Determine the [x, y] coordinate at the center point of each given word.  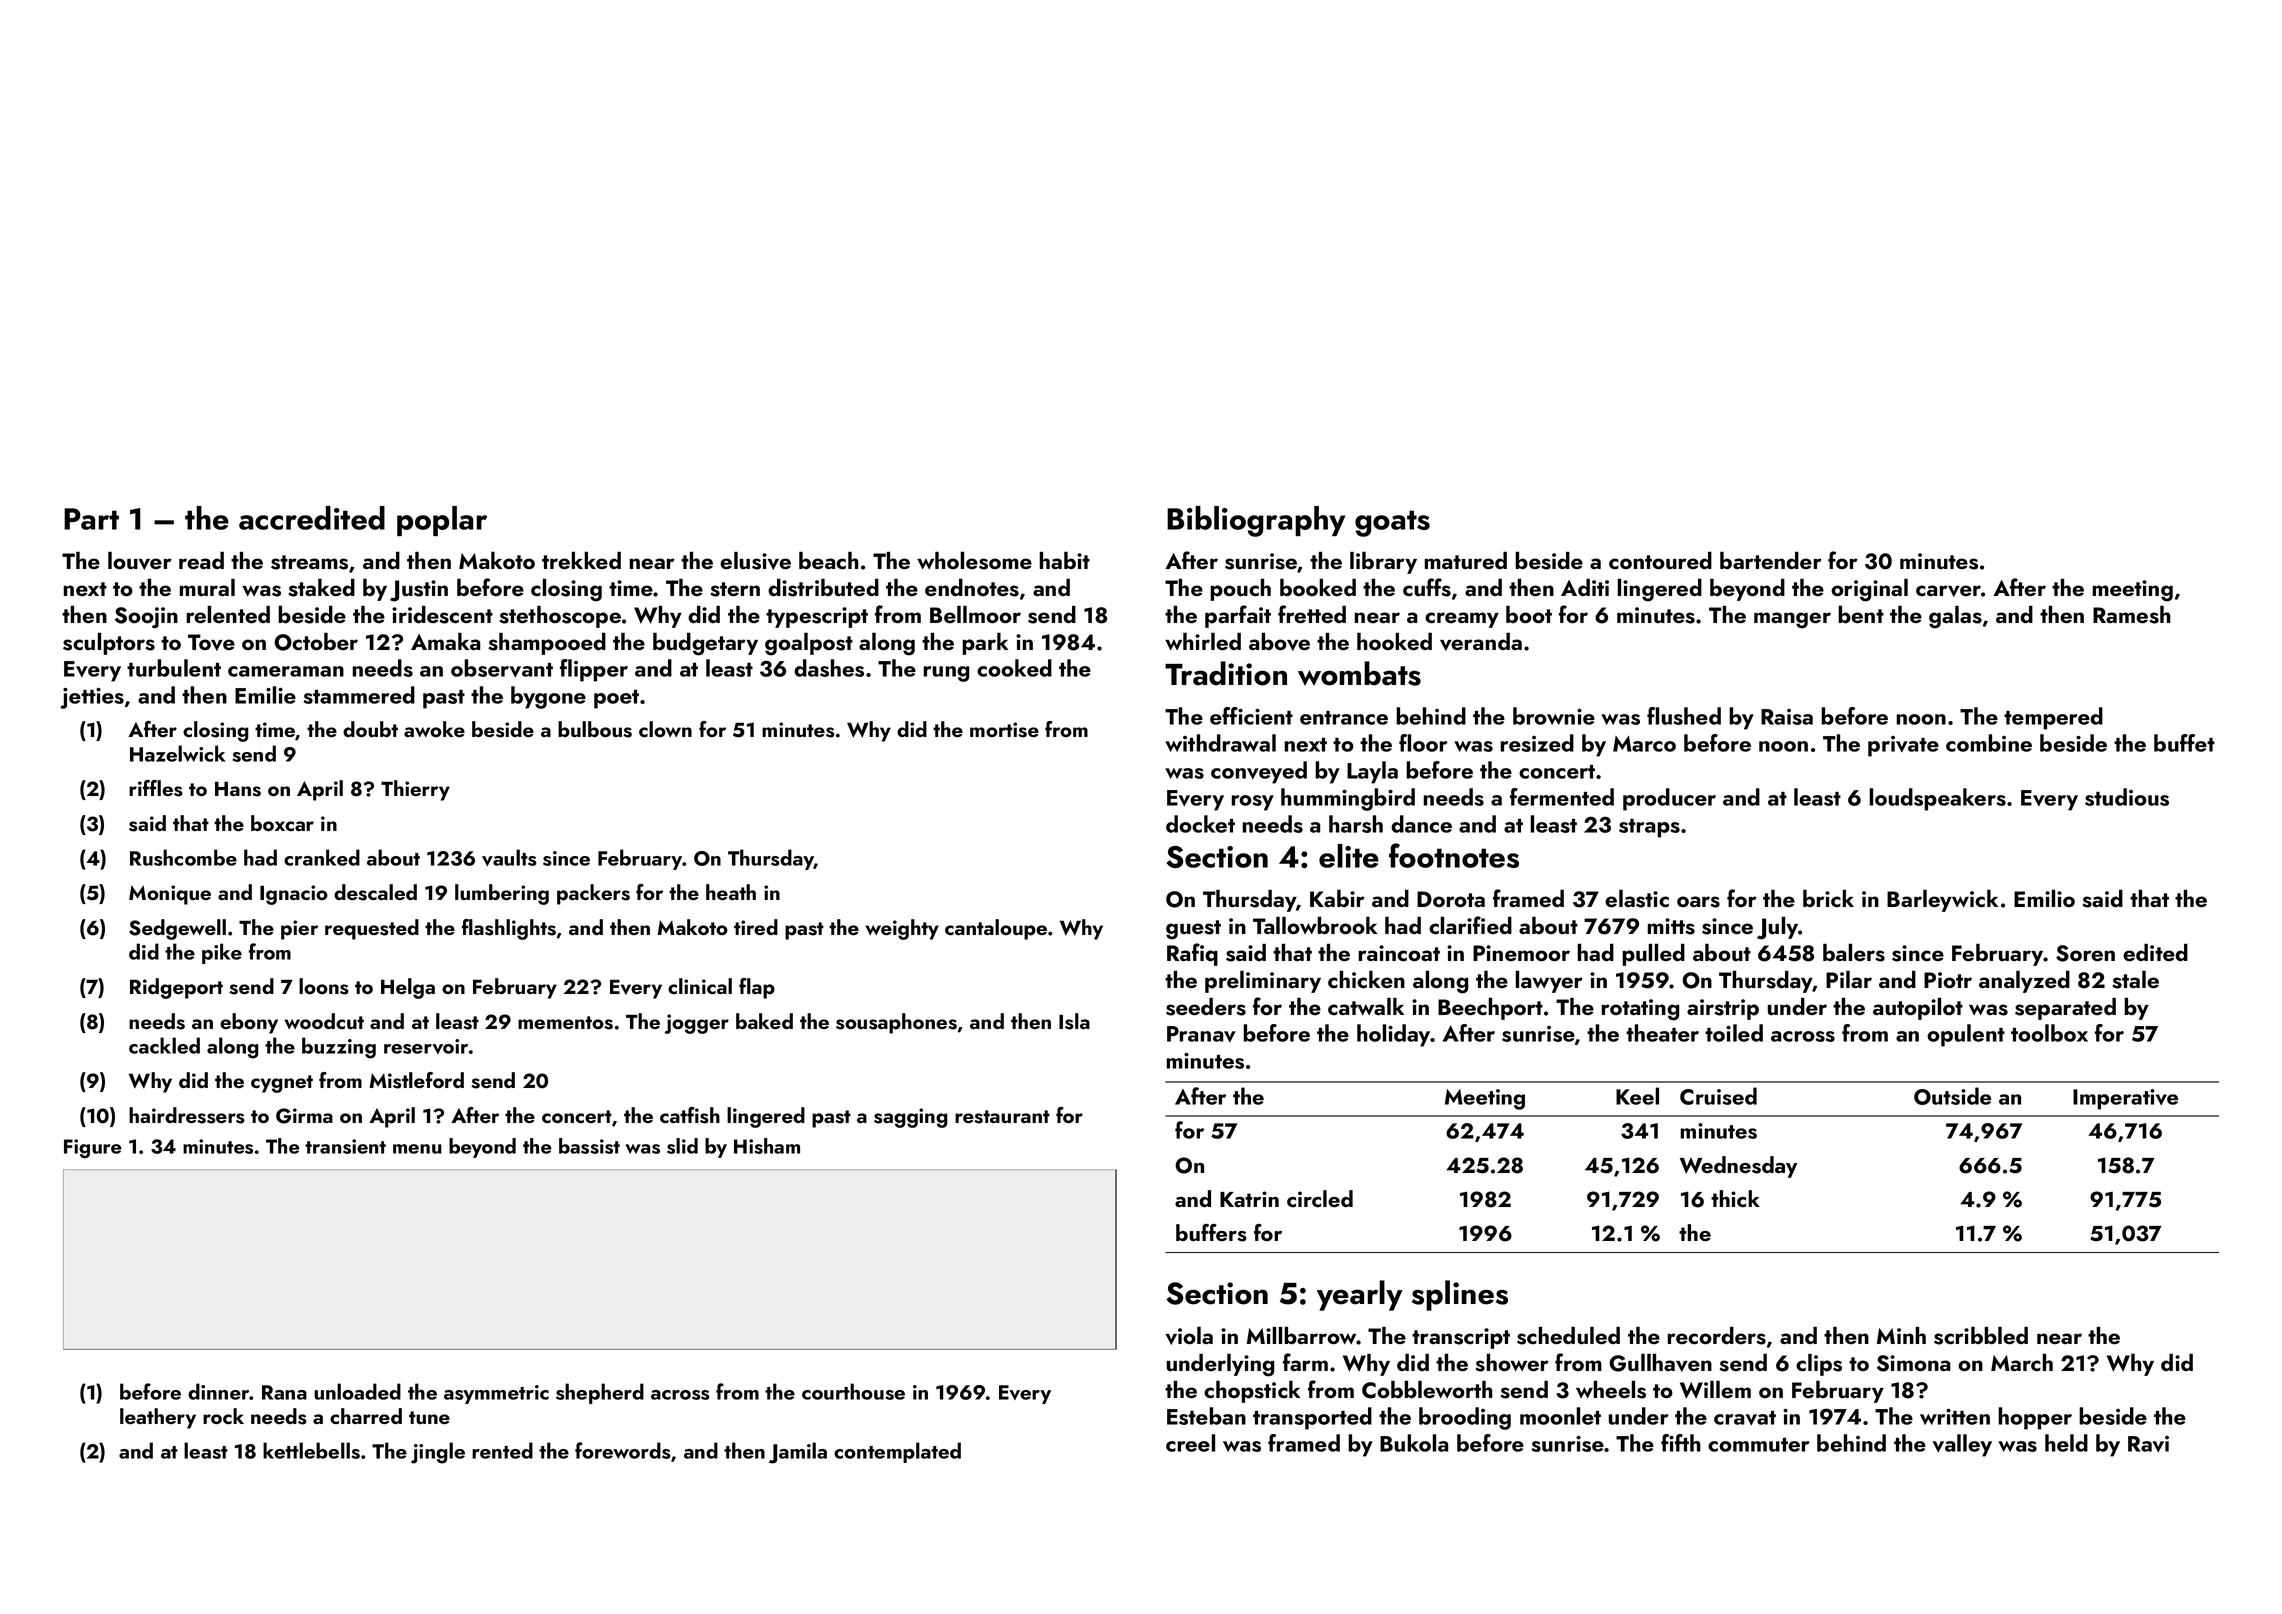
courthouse [853, 1391]
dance [1421, 824]
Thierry [415, 790]
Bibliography [1256, 521]
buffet [2184, 743]
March [2022, 1362]
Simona [1913, 1363]
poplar [442, 521]
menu [417, 1149]
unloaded [357, 1391]
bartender [1771, 561]
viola [1189, 1336]
